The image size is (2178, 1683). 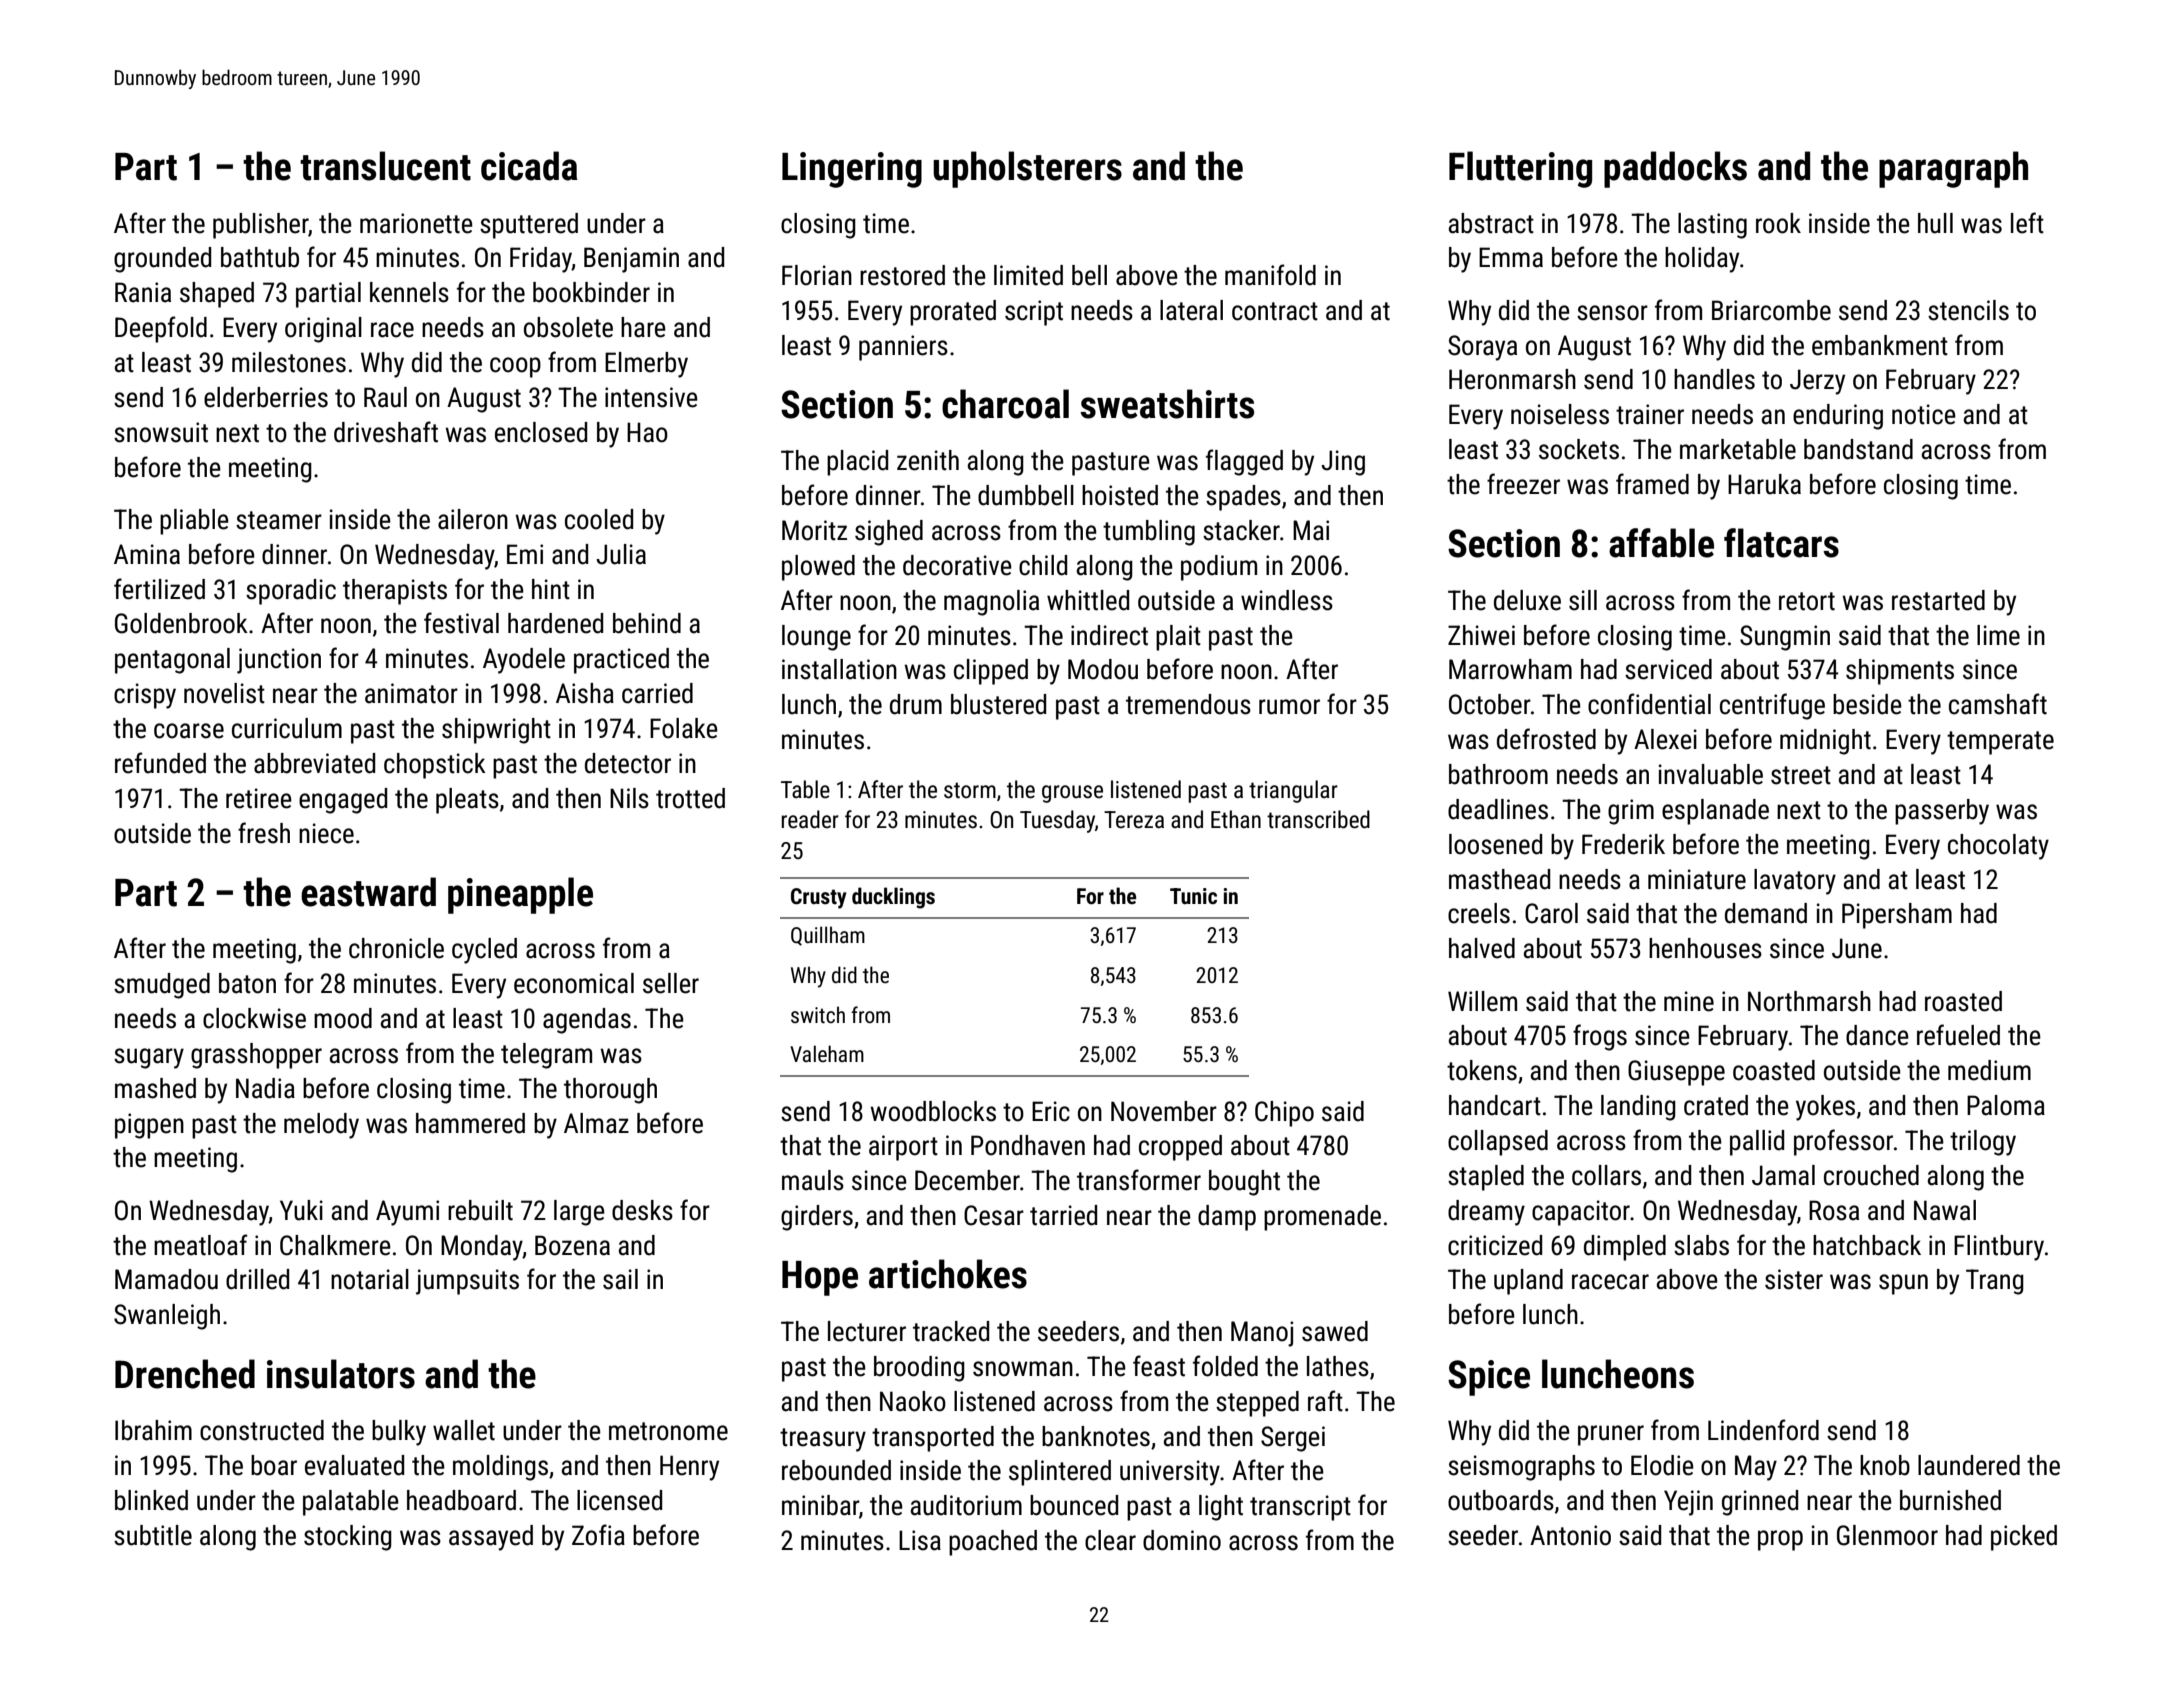 I want to click on domino, so click(x=1182, y=1540).
